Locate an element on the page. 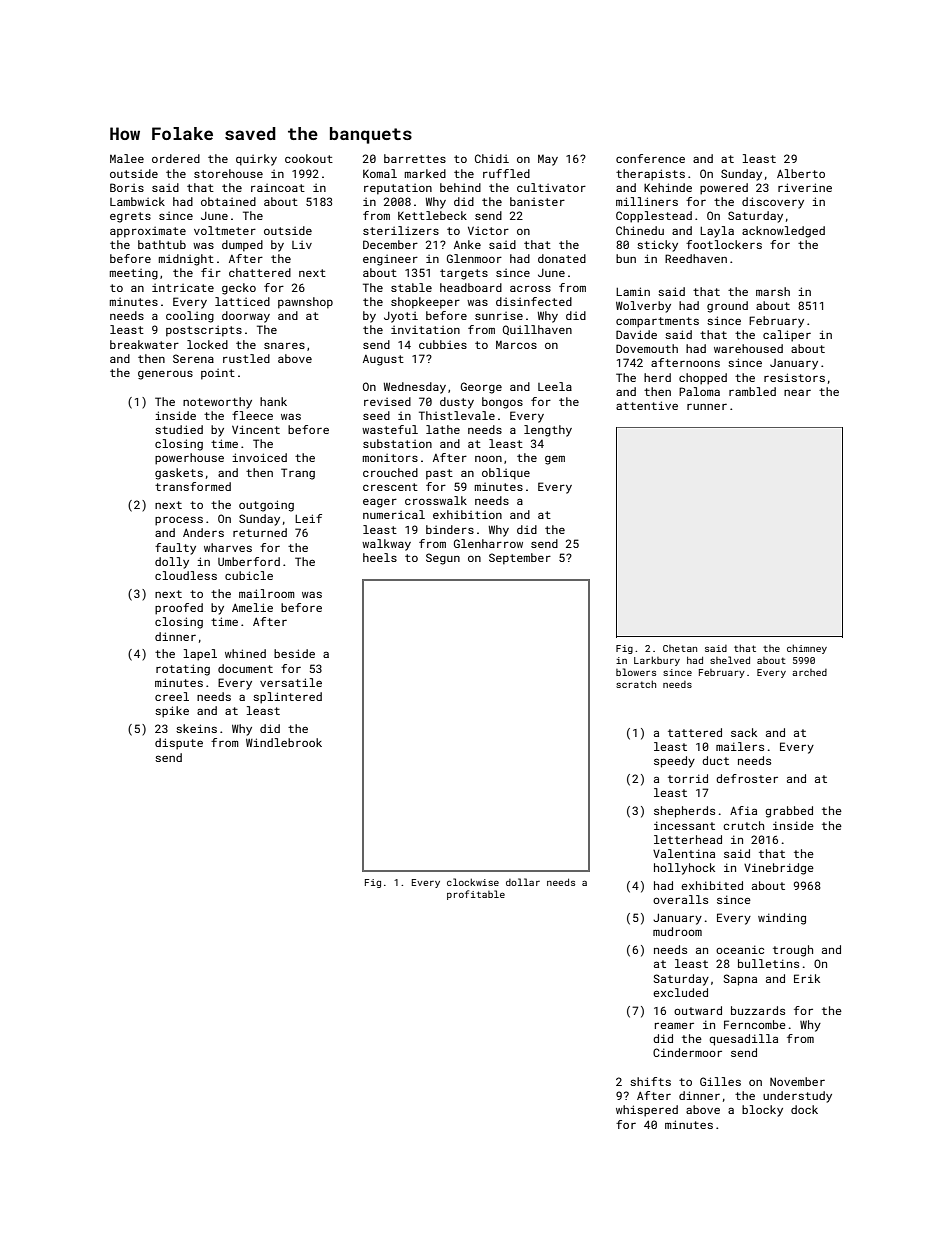 This document has width=952, height=1233. cookout is located at coordinates (309, 158).
